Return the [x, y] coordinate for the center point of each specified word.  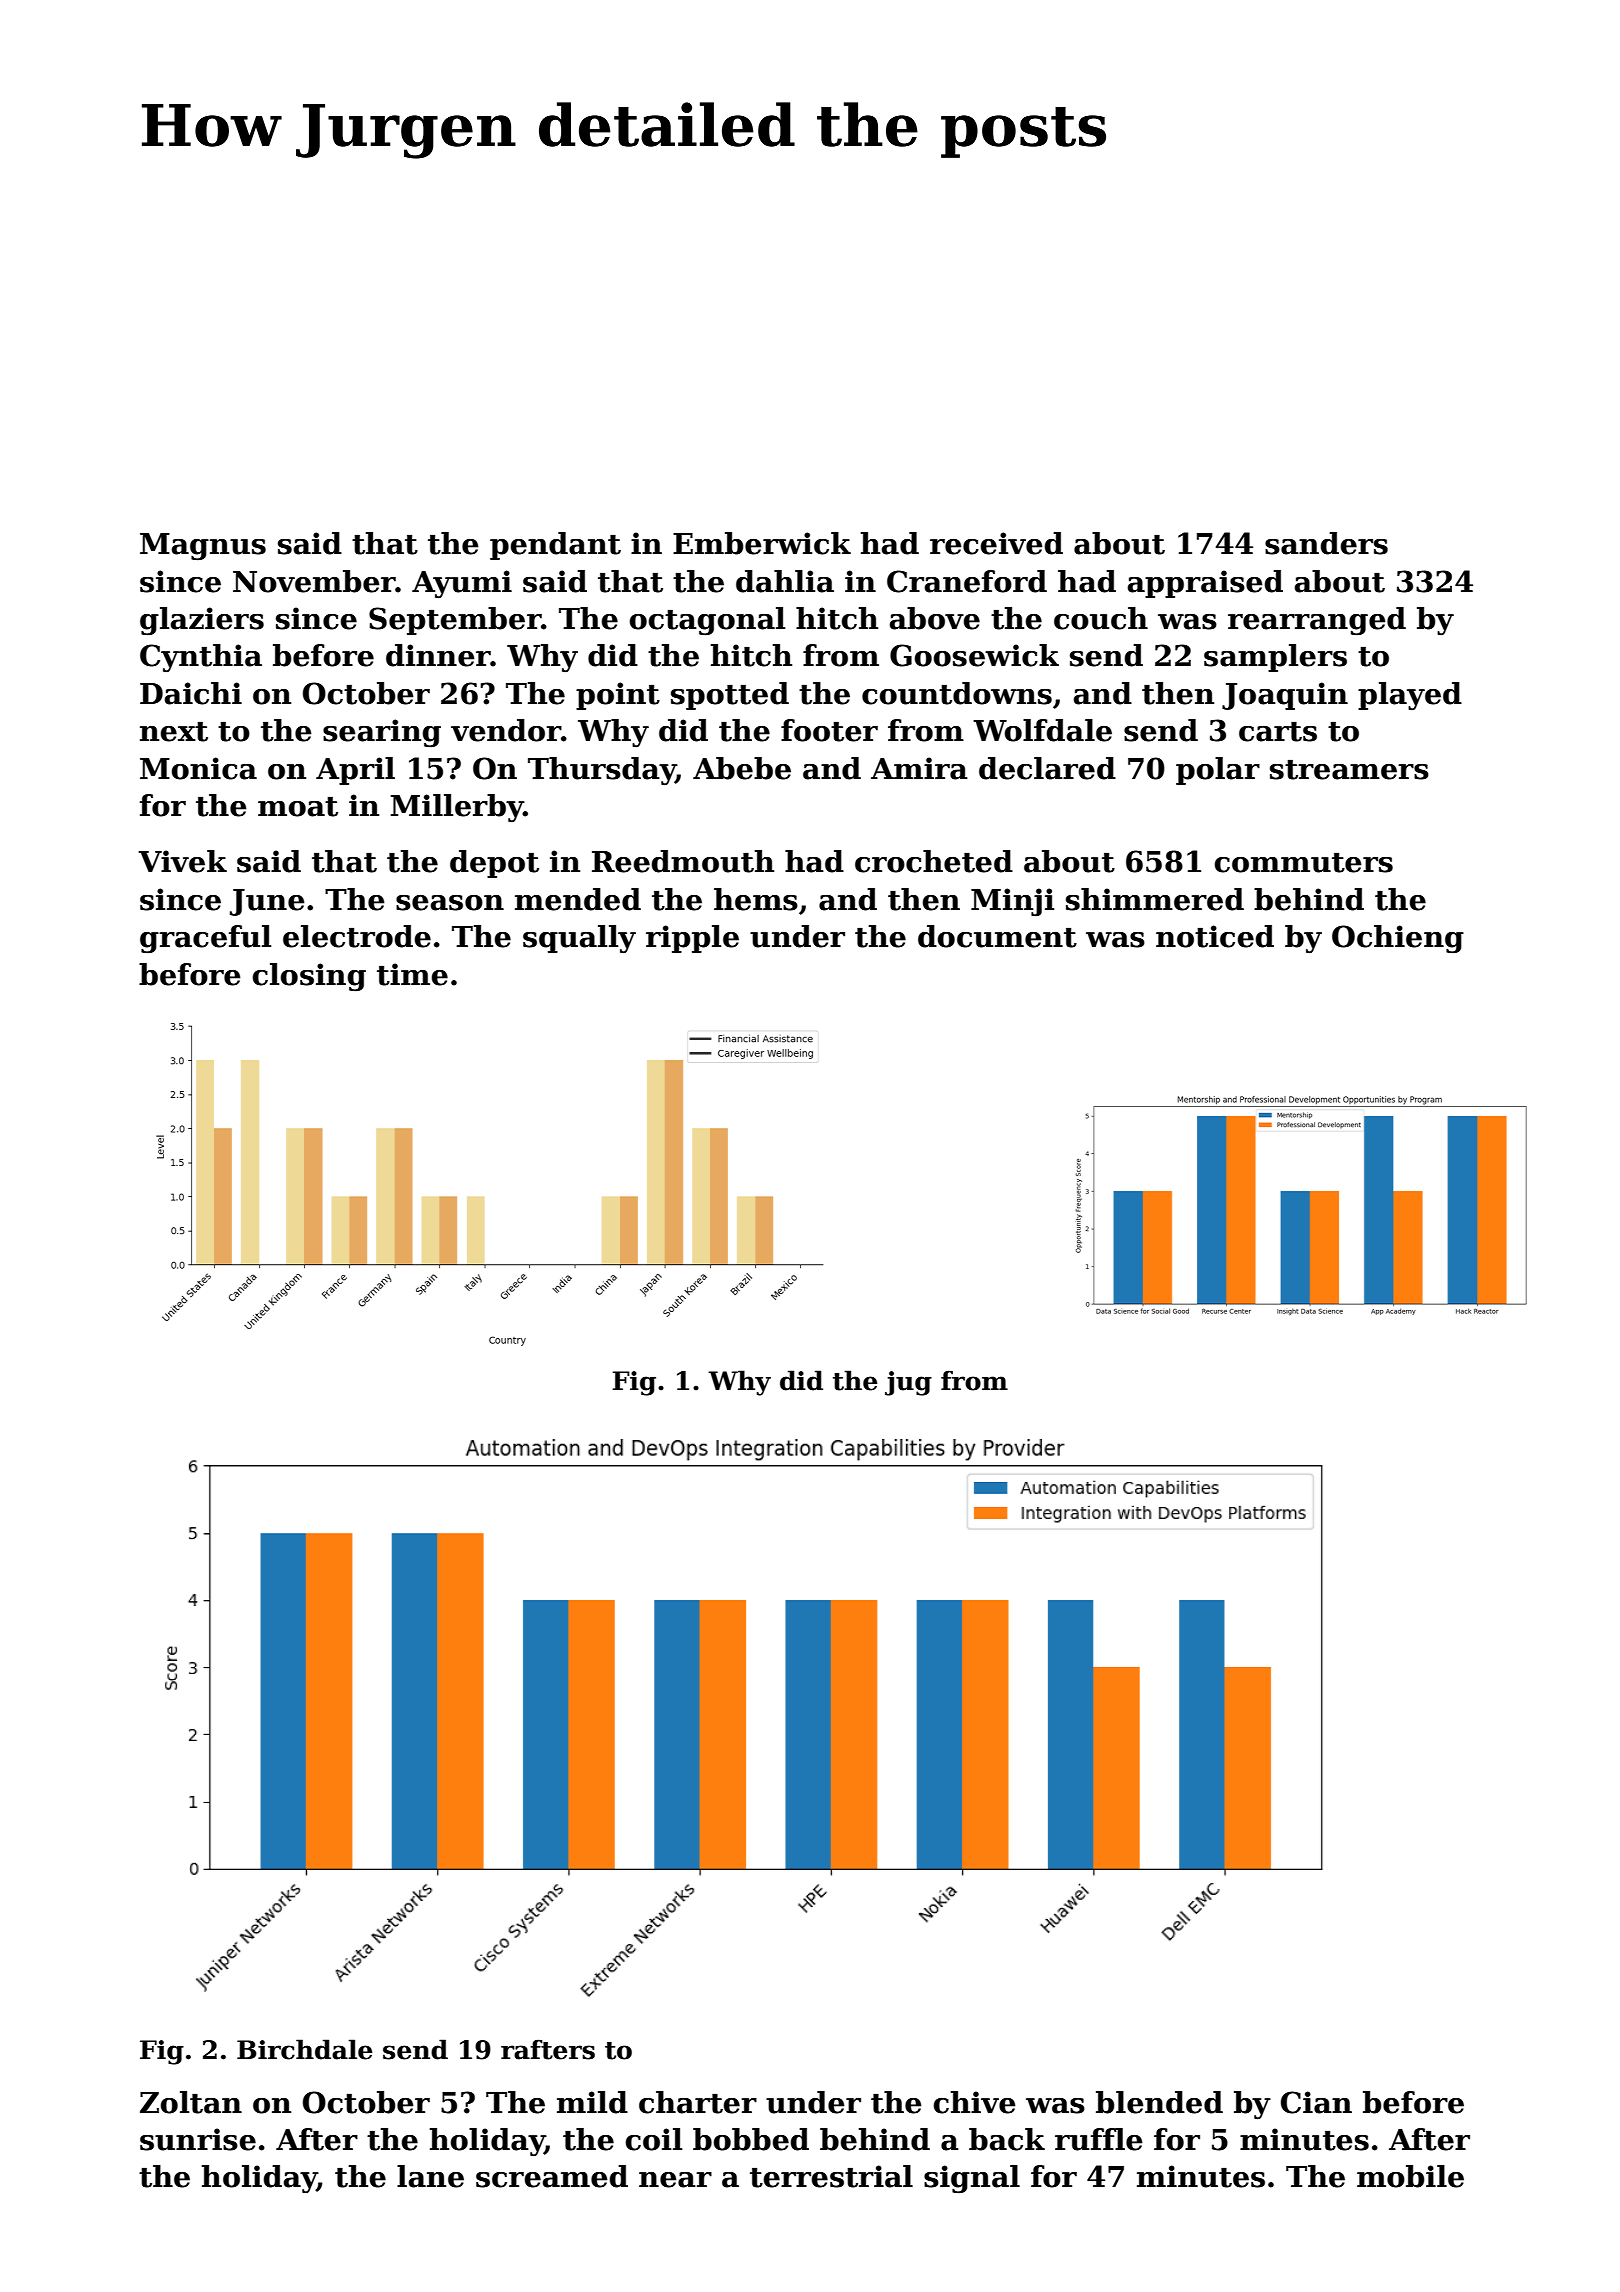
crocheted [934, 861]
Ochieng [1398, 939]
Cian [1316, 2102]
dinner [438, 655]
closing [309, 977]
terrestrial [831, 2176]
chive [974, 2102]
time [412, 974]
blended [1159, 2102]
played [1410, 696]
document [997, 936]
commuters [1303, 863]
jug [908, 1383]
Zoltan [191, 2102]
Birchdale [305, 2049]
